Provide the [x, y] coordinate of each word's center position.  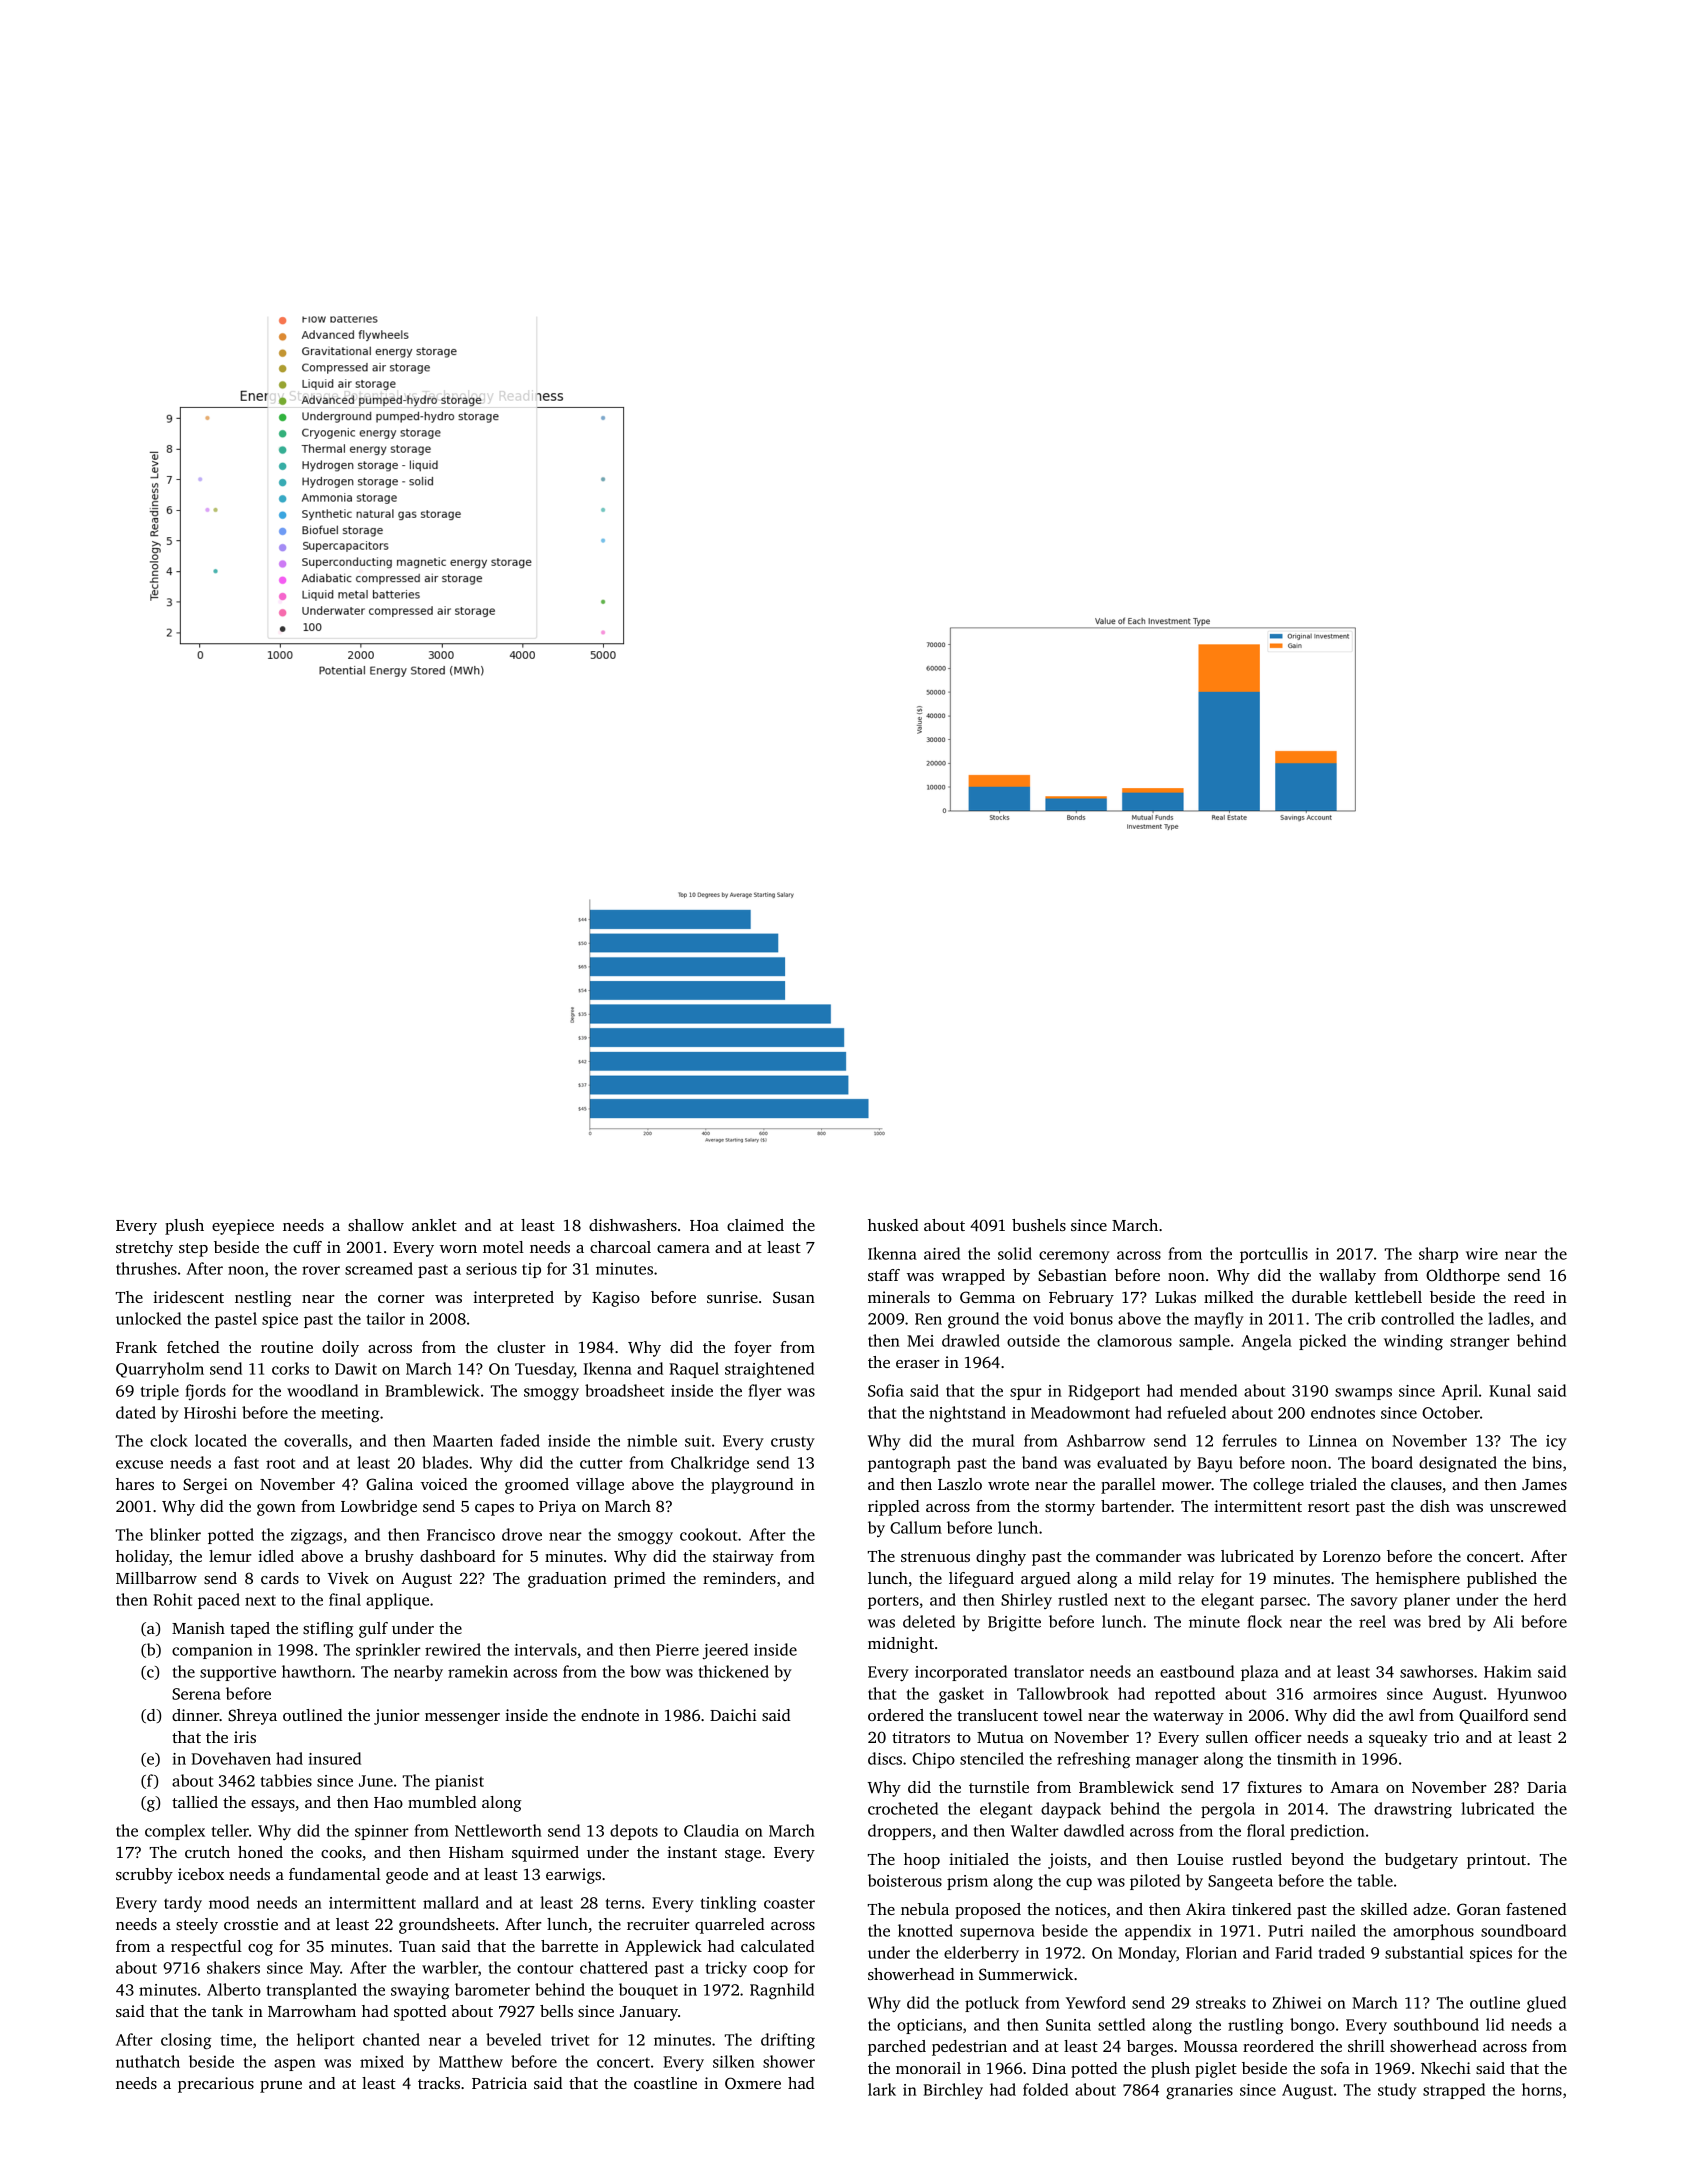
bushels [1039, 1225]
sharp [1438, 1255]
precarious [216, 2085]
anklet [434, 1225]
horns [1542, 2089]
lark [882, 2089]
